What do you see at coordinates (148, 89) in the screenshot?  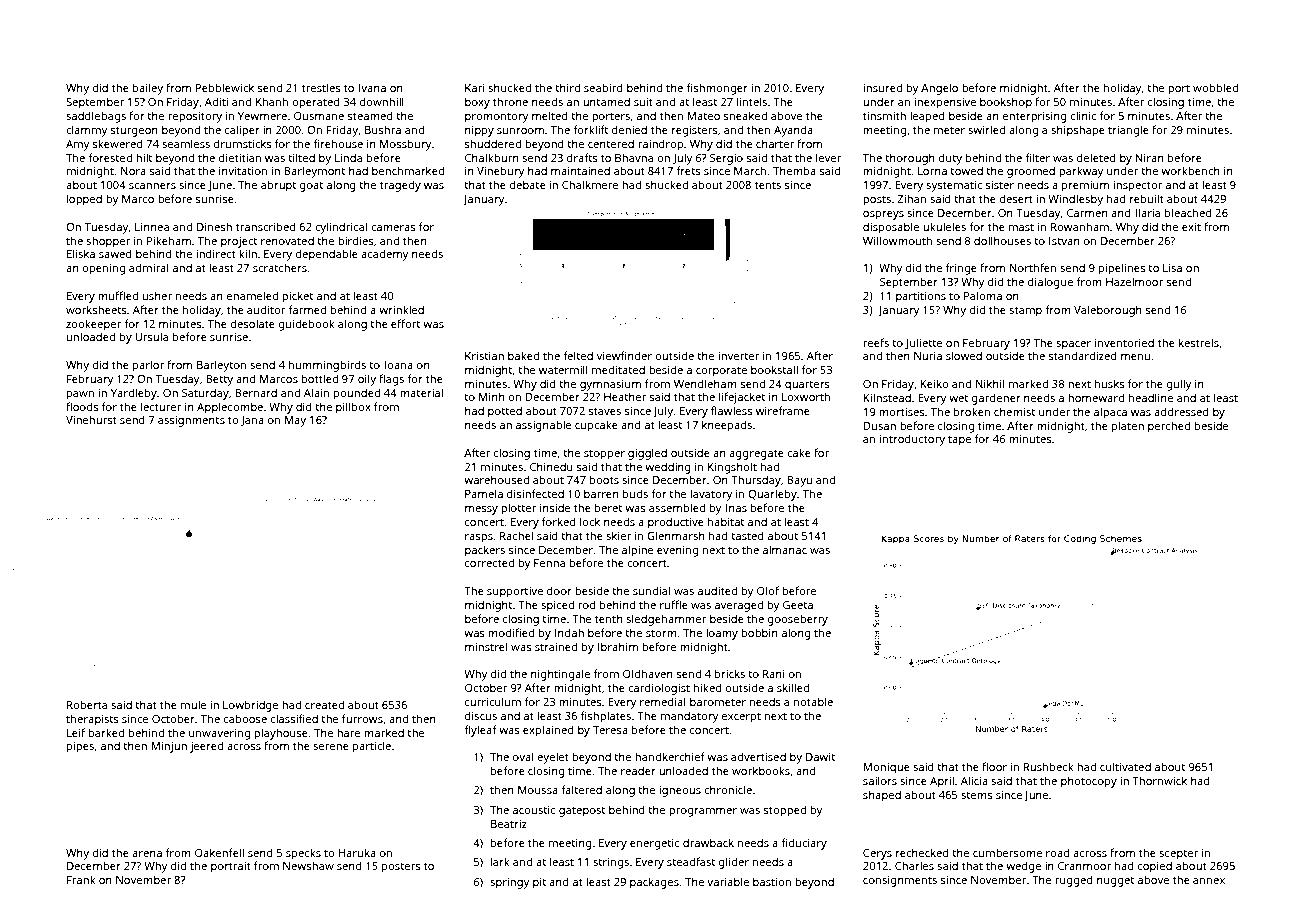 I see `bailey` at bounding box center [148, 89].
